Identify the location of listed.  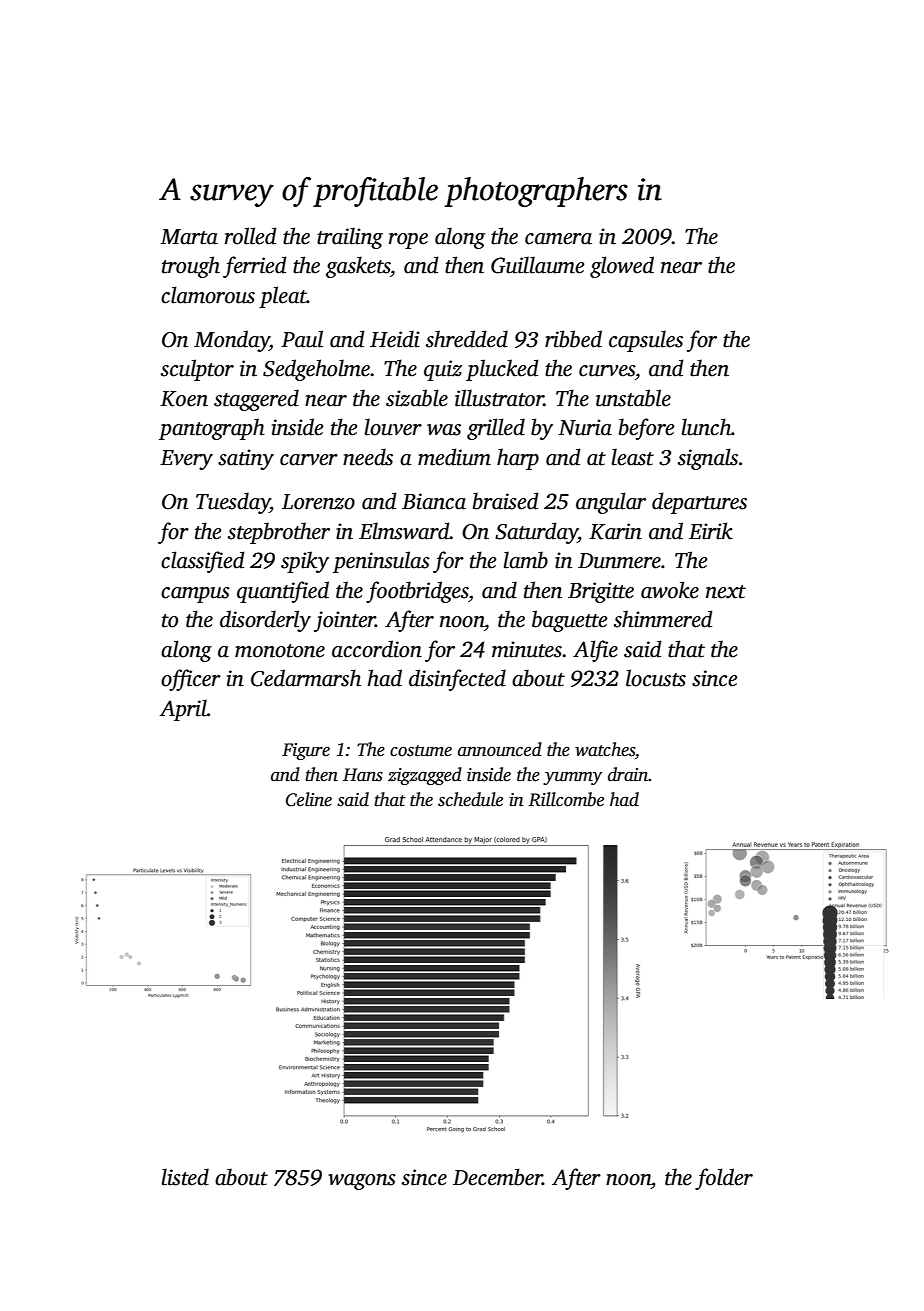
(185, 1177).
